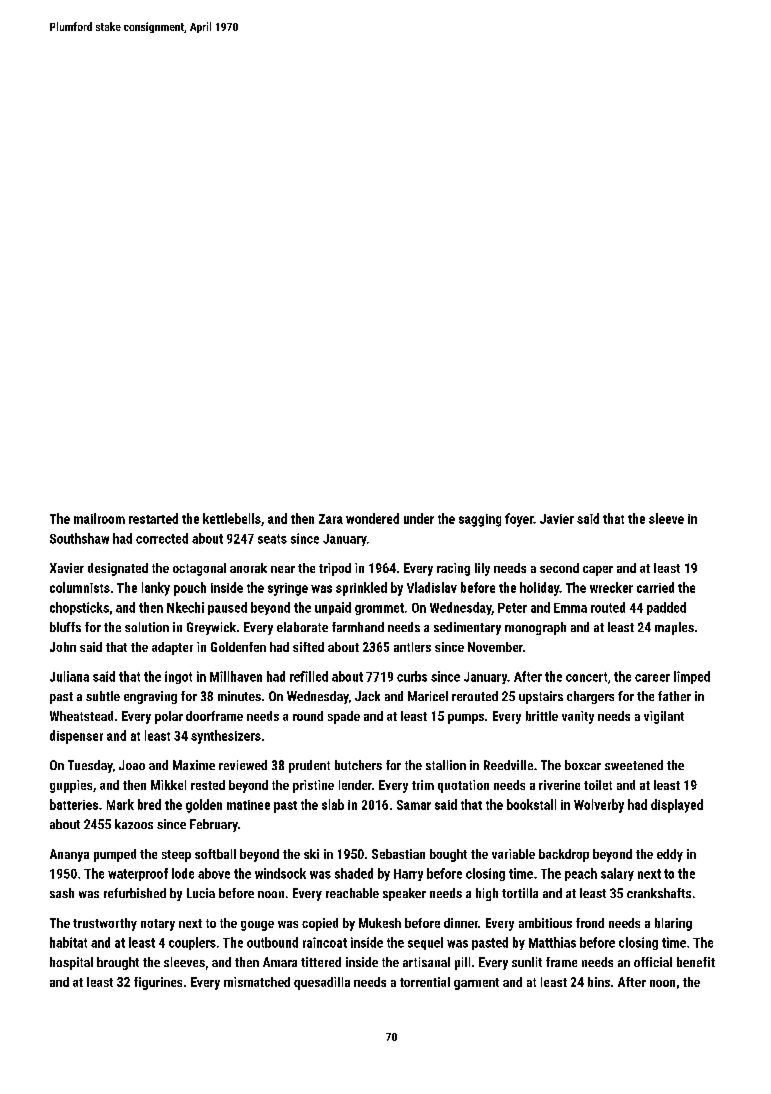 This page has width=771, height=1094. What do you see at coordinates (156, 589) in the page?
I see `lanky` at bounding box center [156, 589].
